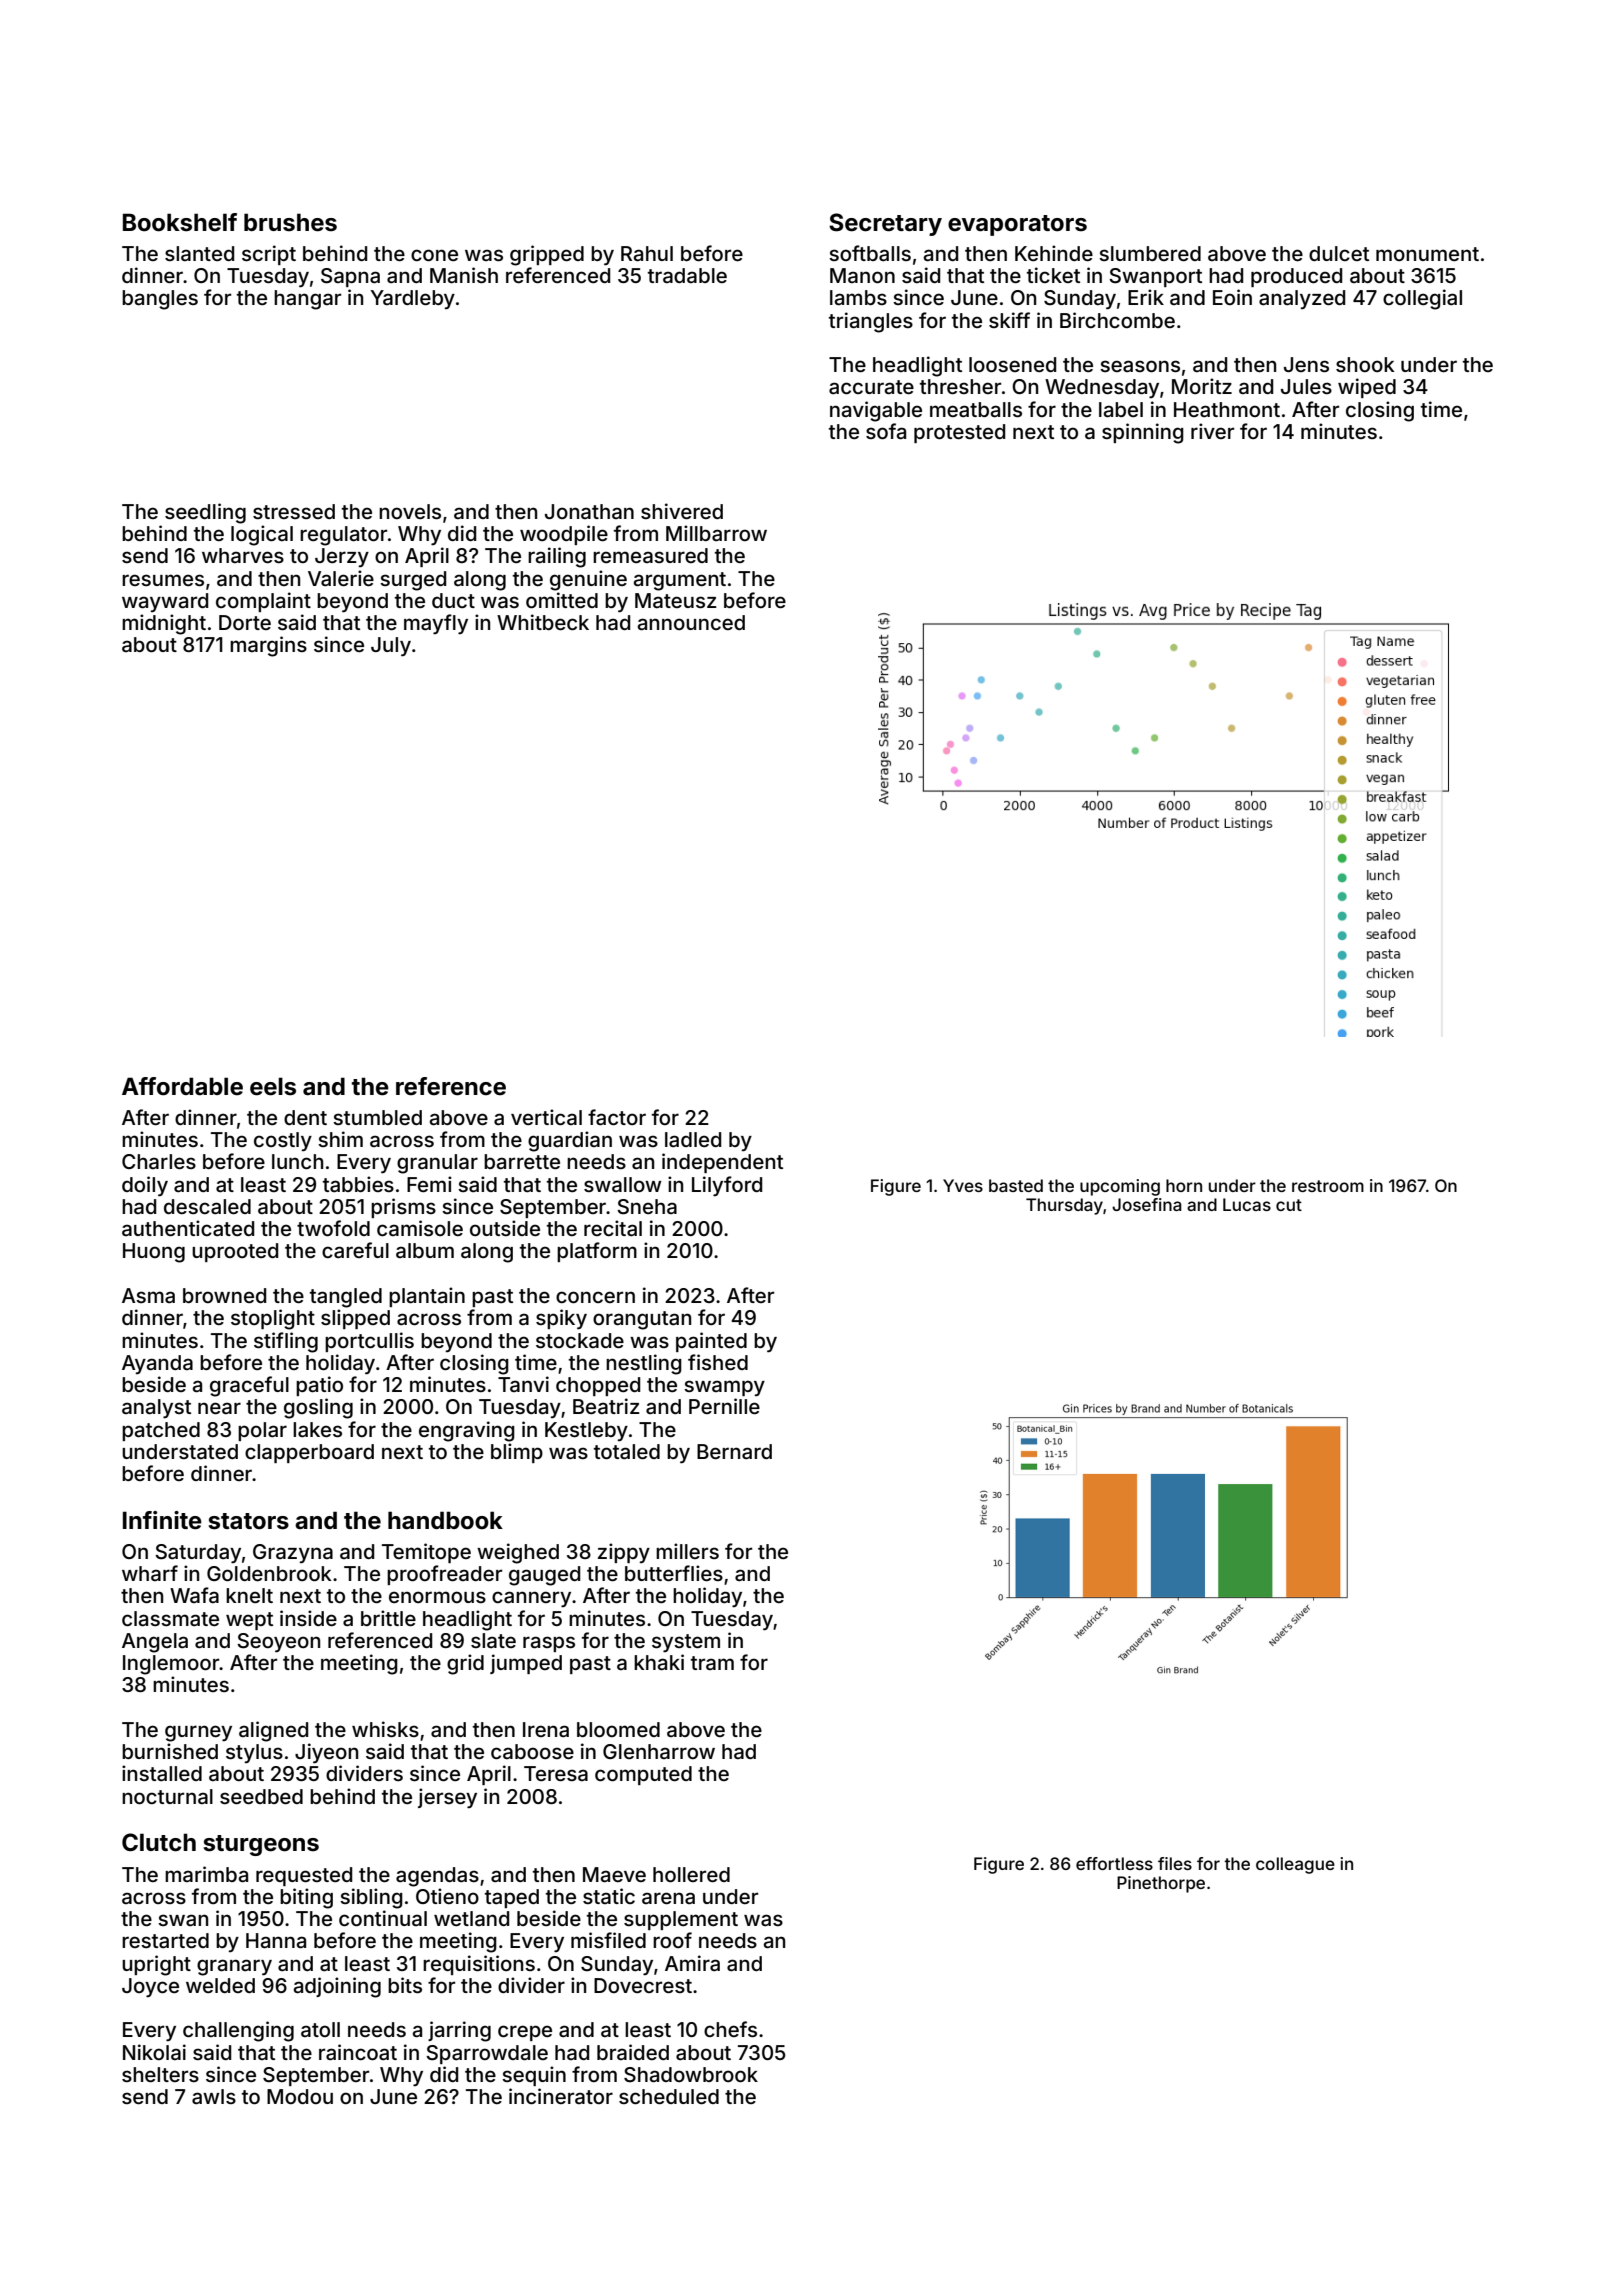  Describe the element at coordinates (1328, 1186) in the screenshot. I see `restroom` at that location.
